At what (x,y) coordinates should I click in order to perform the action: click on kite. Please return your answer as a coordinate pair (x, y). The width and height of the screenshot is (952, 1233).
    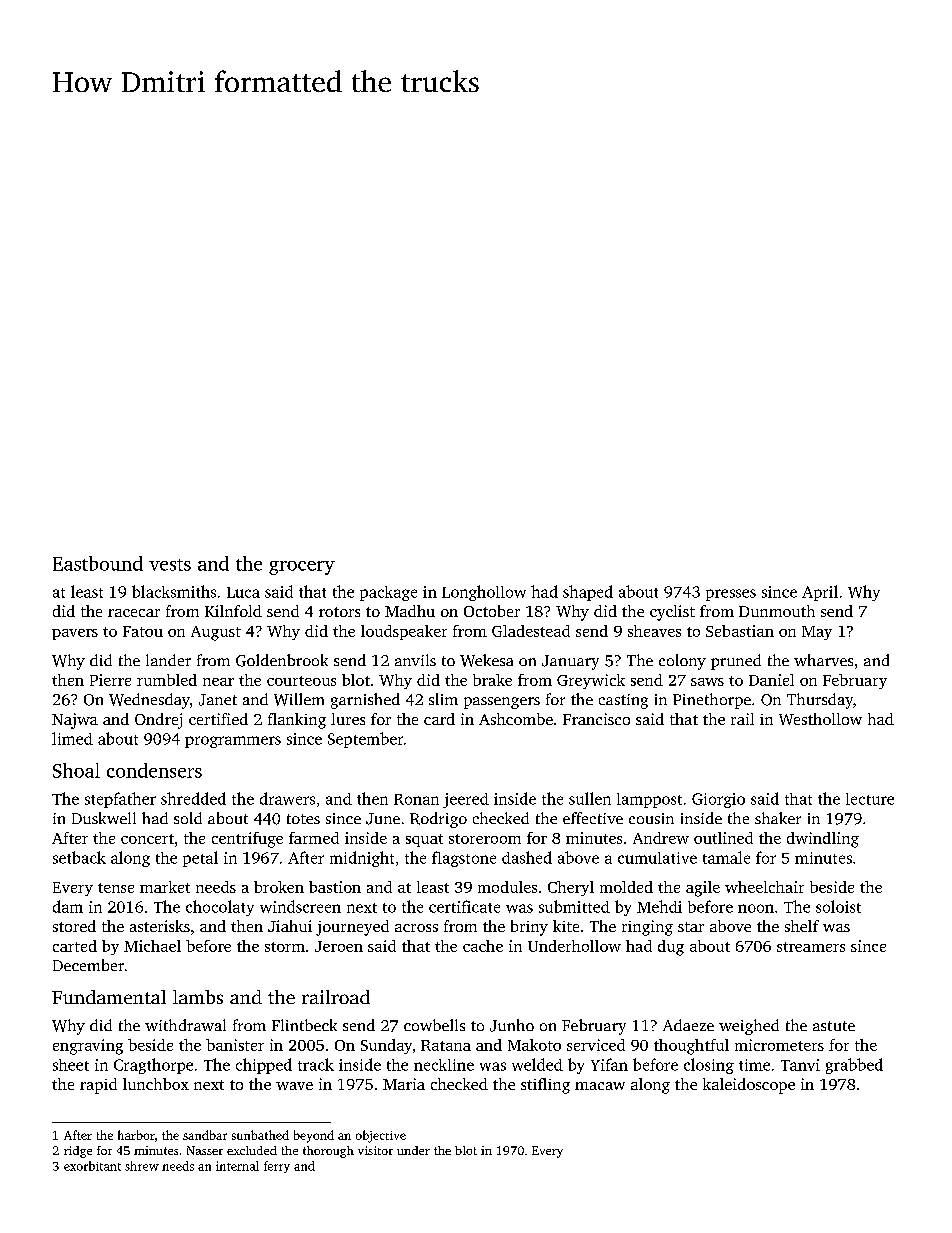
    Looking at the image, I should click on (566, 926).
